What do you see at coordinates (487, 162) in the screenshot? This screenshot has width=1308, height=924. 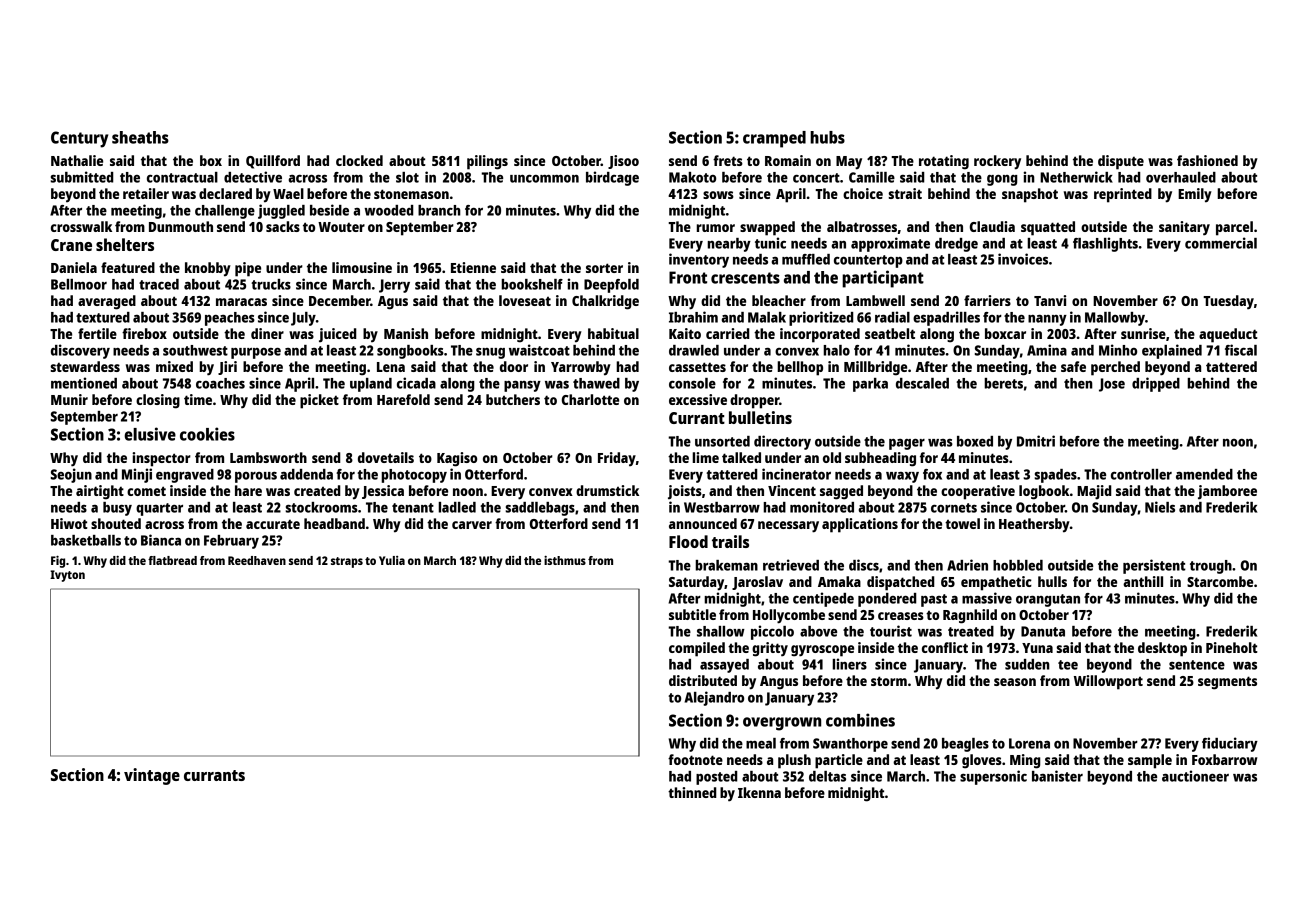 I see `pilings` at bounding box center [487, 162].
